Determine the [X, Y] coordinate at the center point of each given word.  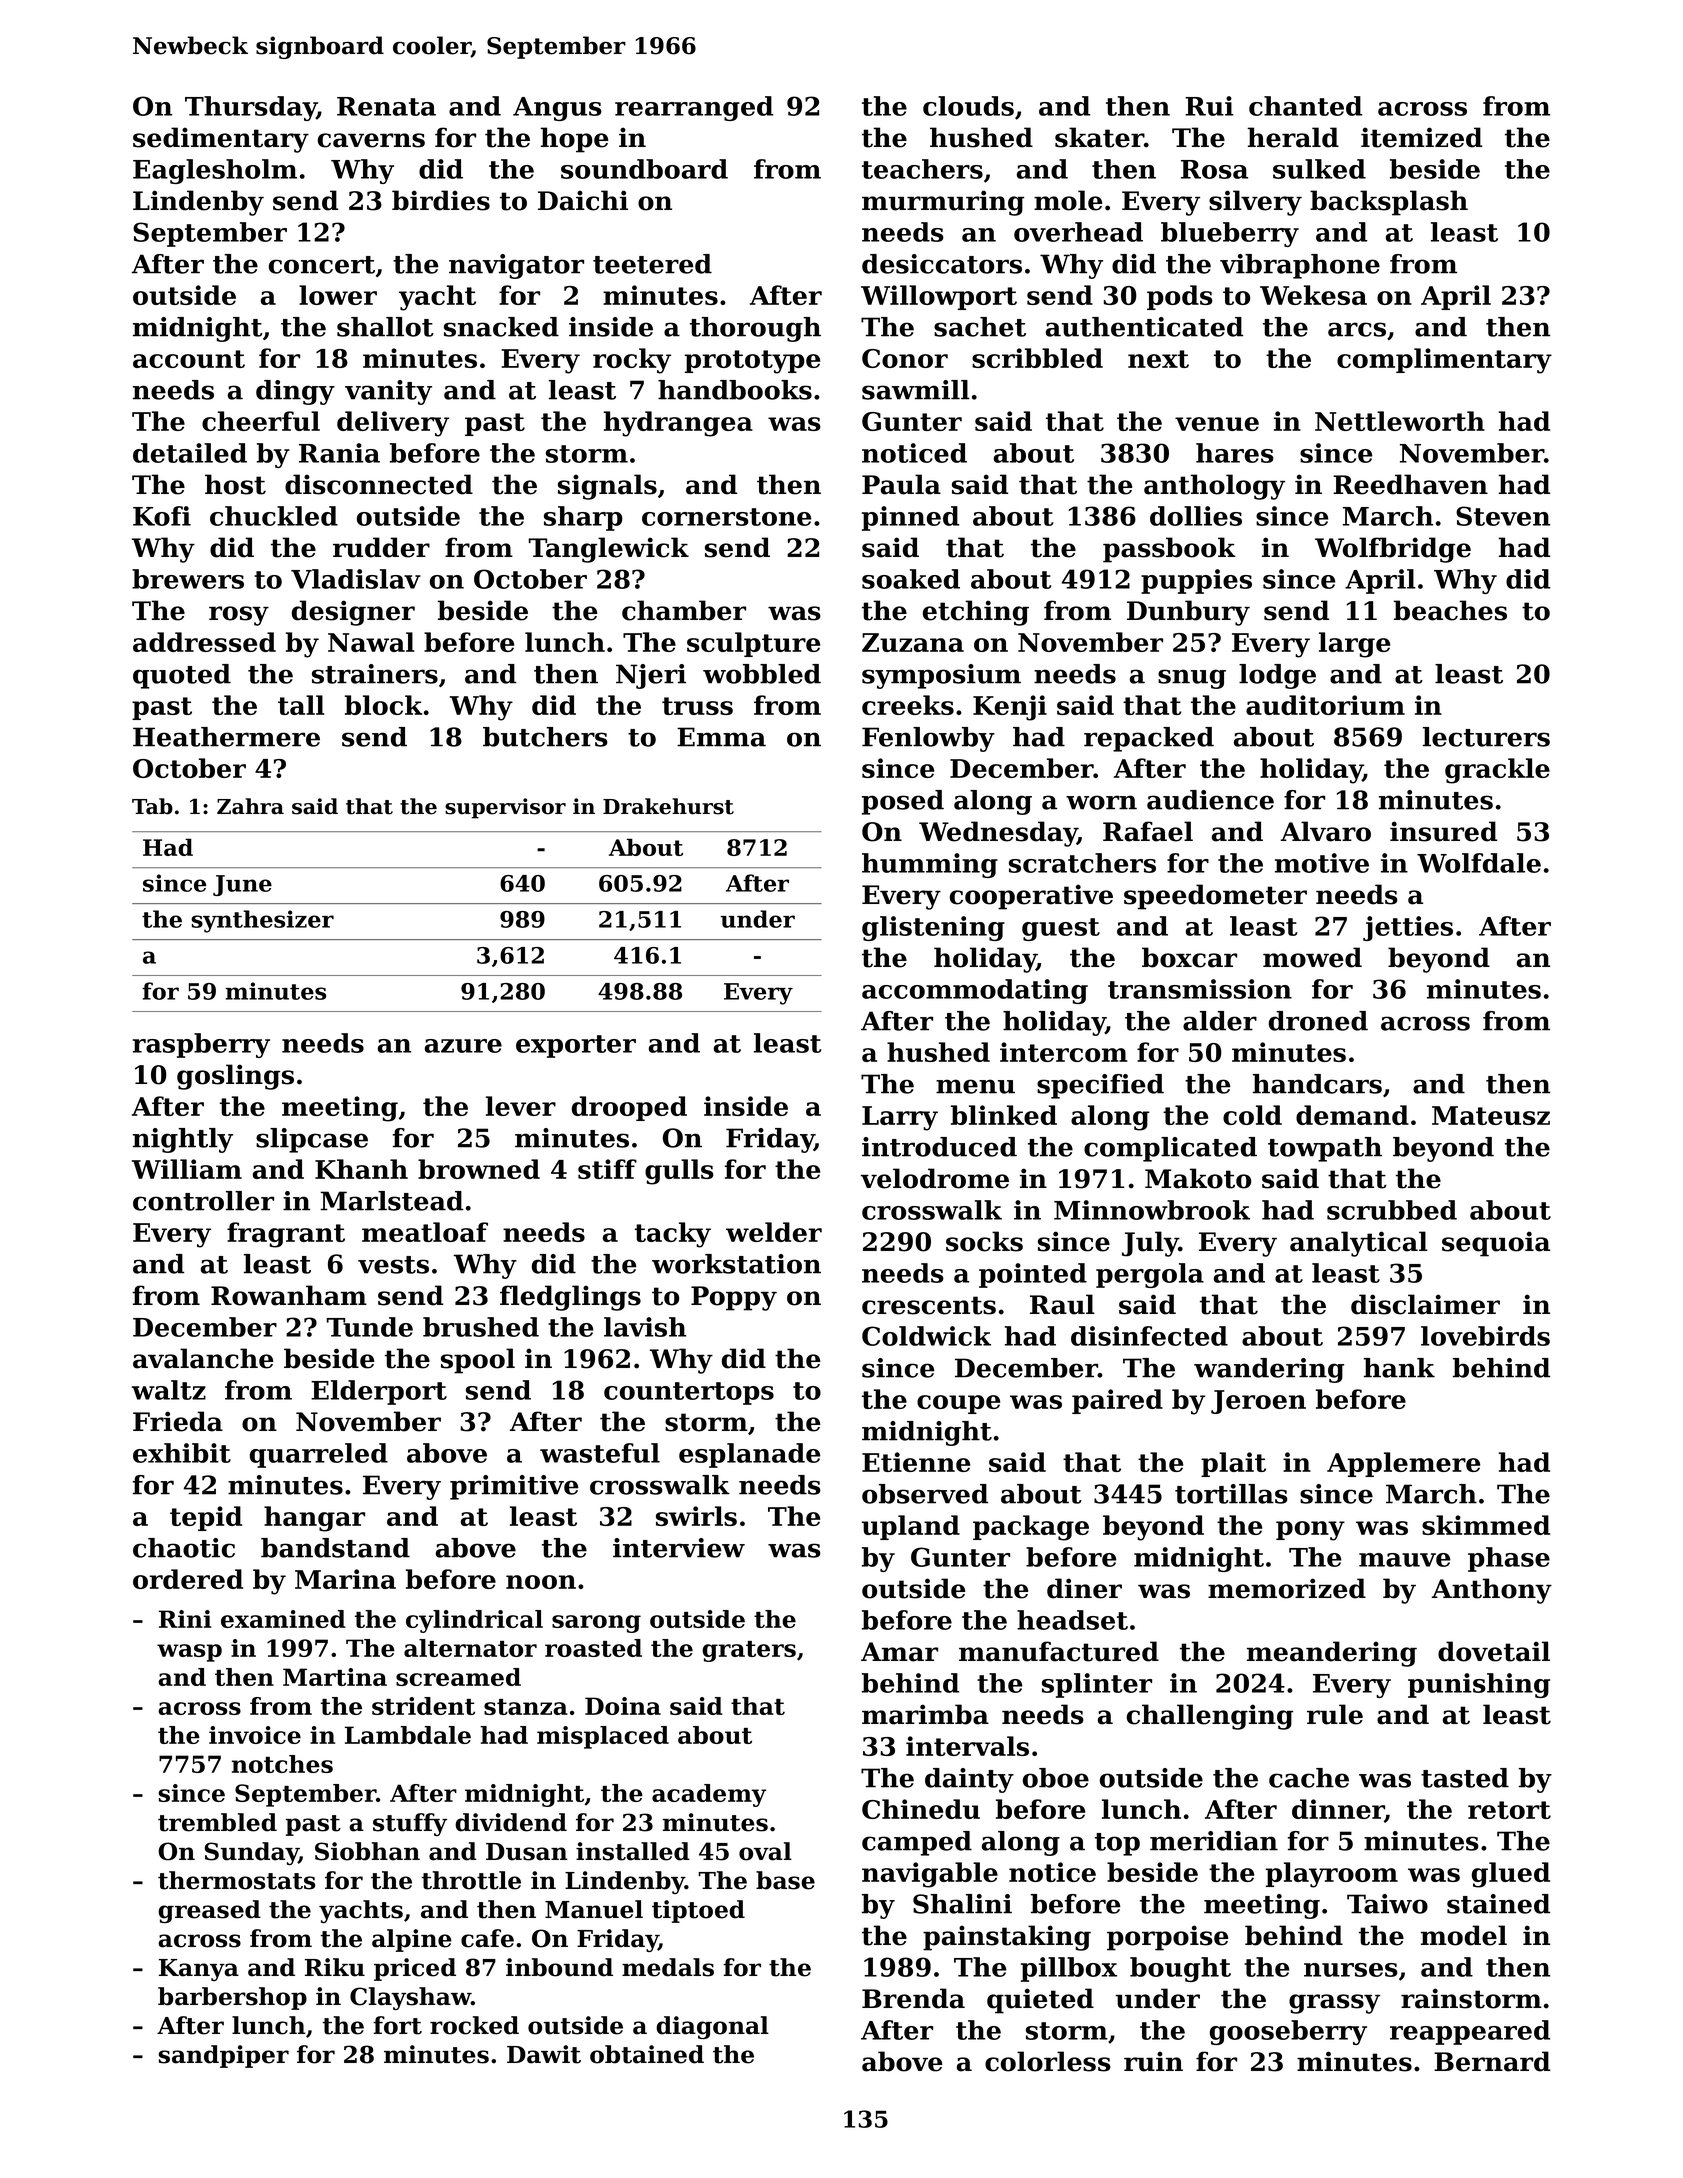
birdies [441, 200]
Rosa [1214, 169]
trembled [217, 1822]
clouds [968, 106]
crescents [929, 1305]
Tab [152, 806]
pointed [1033, 1275]
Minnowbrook [1152, 1210]
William [187, 1169]
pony [1310, 1531]
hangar [314, 1519]
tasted [1465, 1778]
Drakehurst [668, 806]
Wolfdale [1479, 863]
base [785, 1880]
